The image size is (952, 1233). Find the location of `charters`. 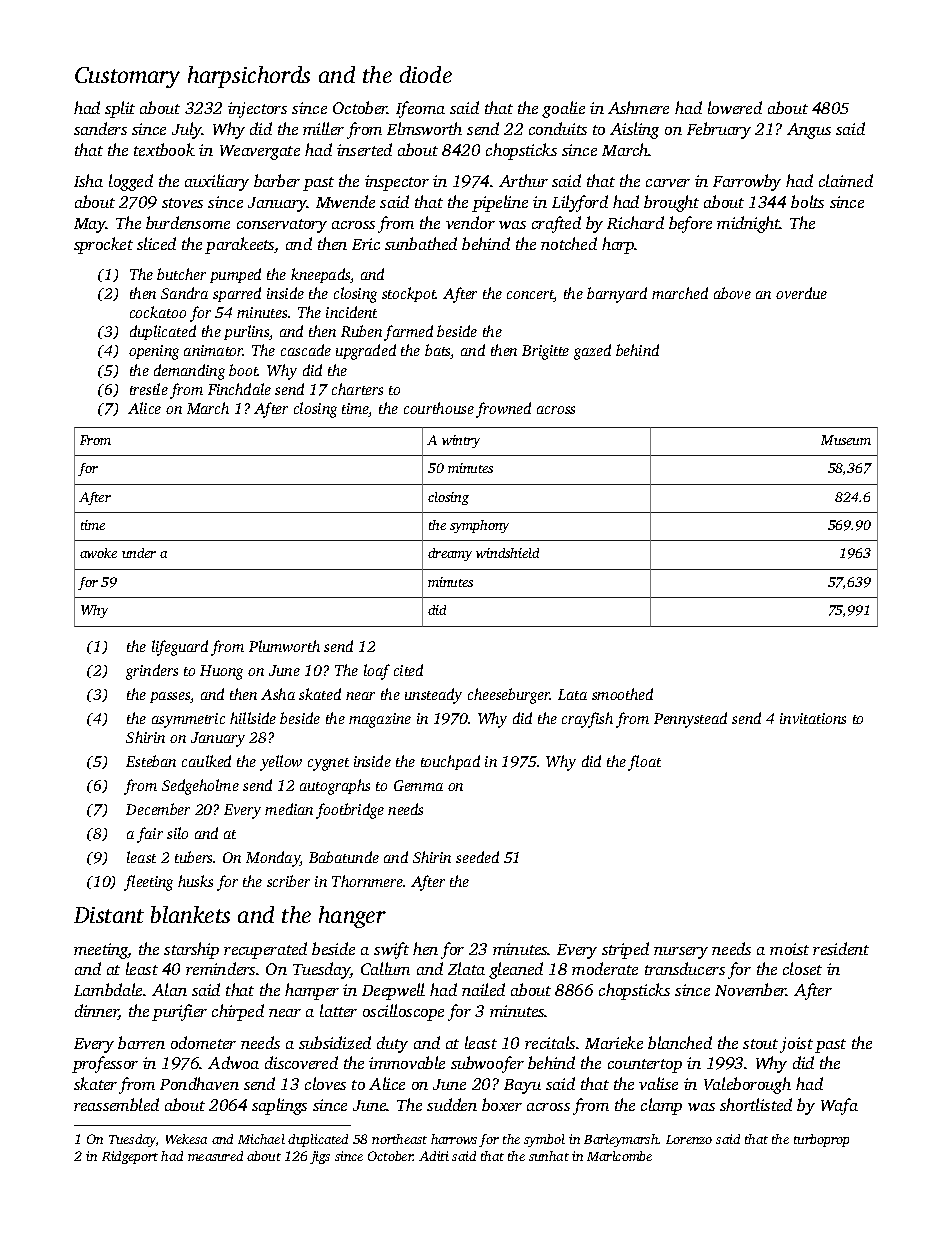

charters is located at coordinates (357, 389).
